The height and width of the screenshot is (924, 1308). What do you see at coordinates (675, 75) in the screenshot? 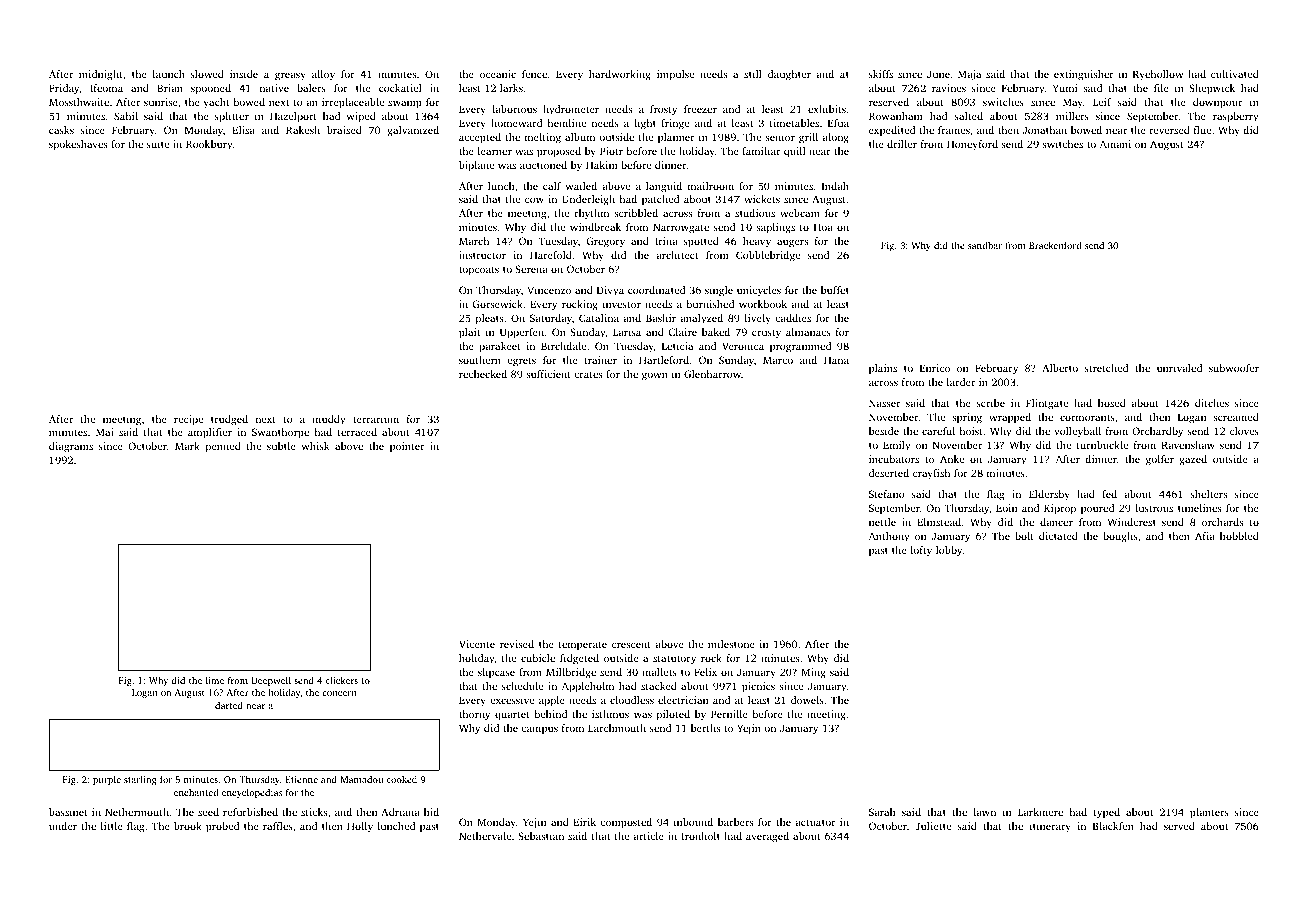
I see `impulse` at bounding box center [675, 75].
